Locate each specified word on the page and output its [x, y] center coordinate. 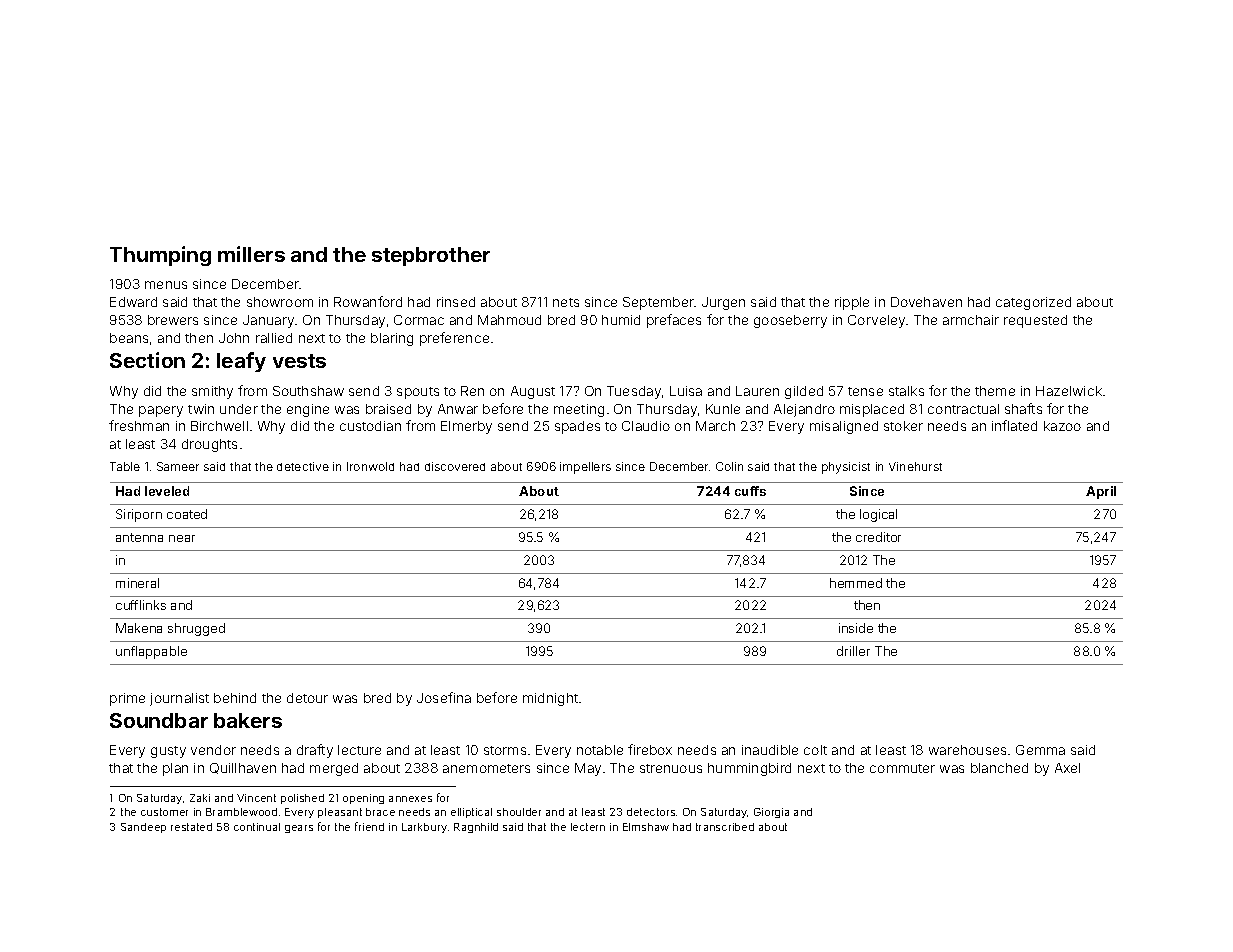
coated [187, 514]
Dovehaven [926, 302]
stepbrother [431, 256]
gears [299, 829]
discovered [455, 466]
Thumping [160, 256]
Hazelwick [1069, 391]
